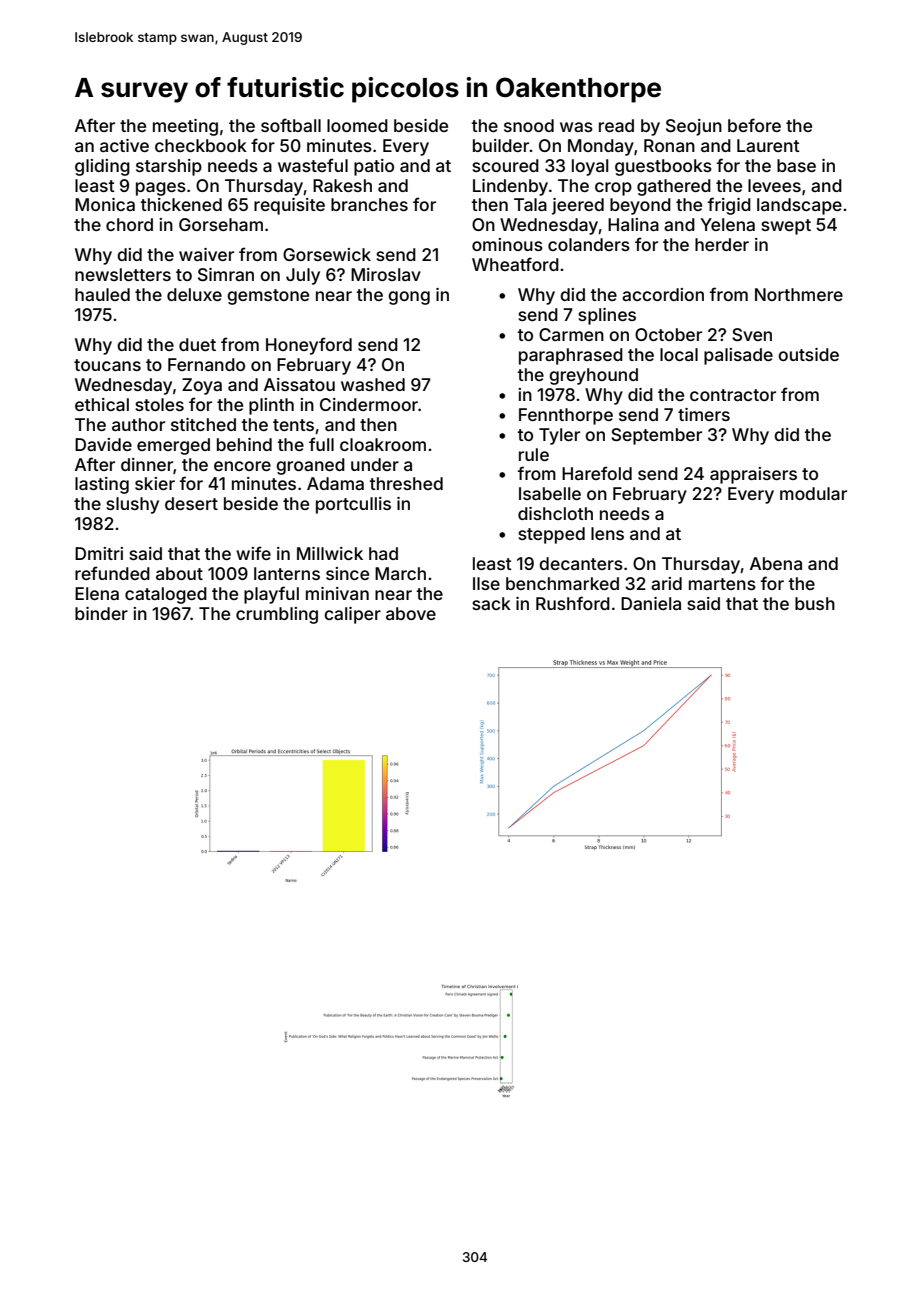 The height and width of the page is (1308, 924). What do you see at coordinates (102, 167) in the page?
I see `gliding` at bounding box center [102, 167].
